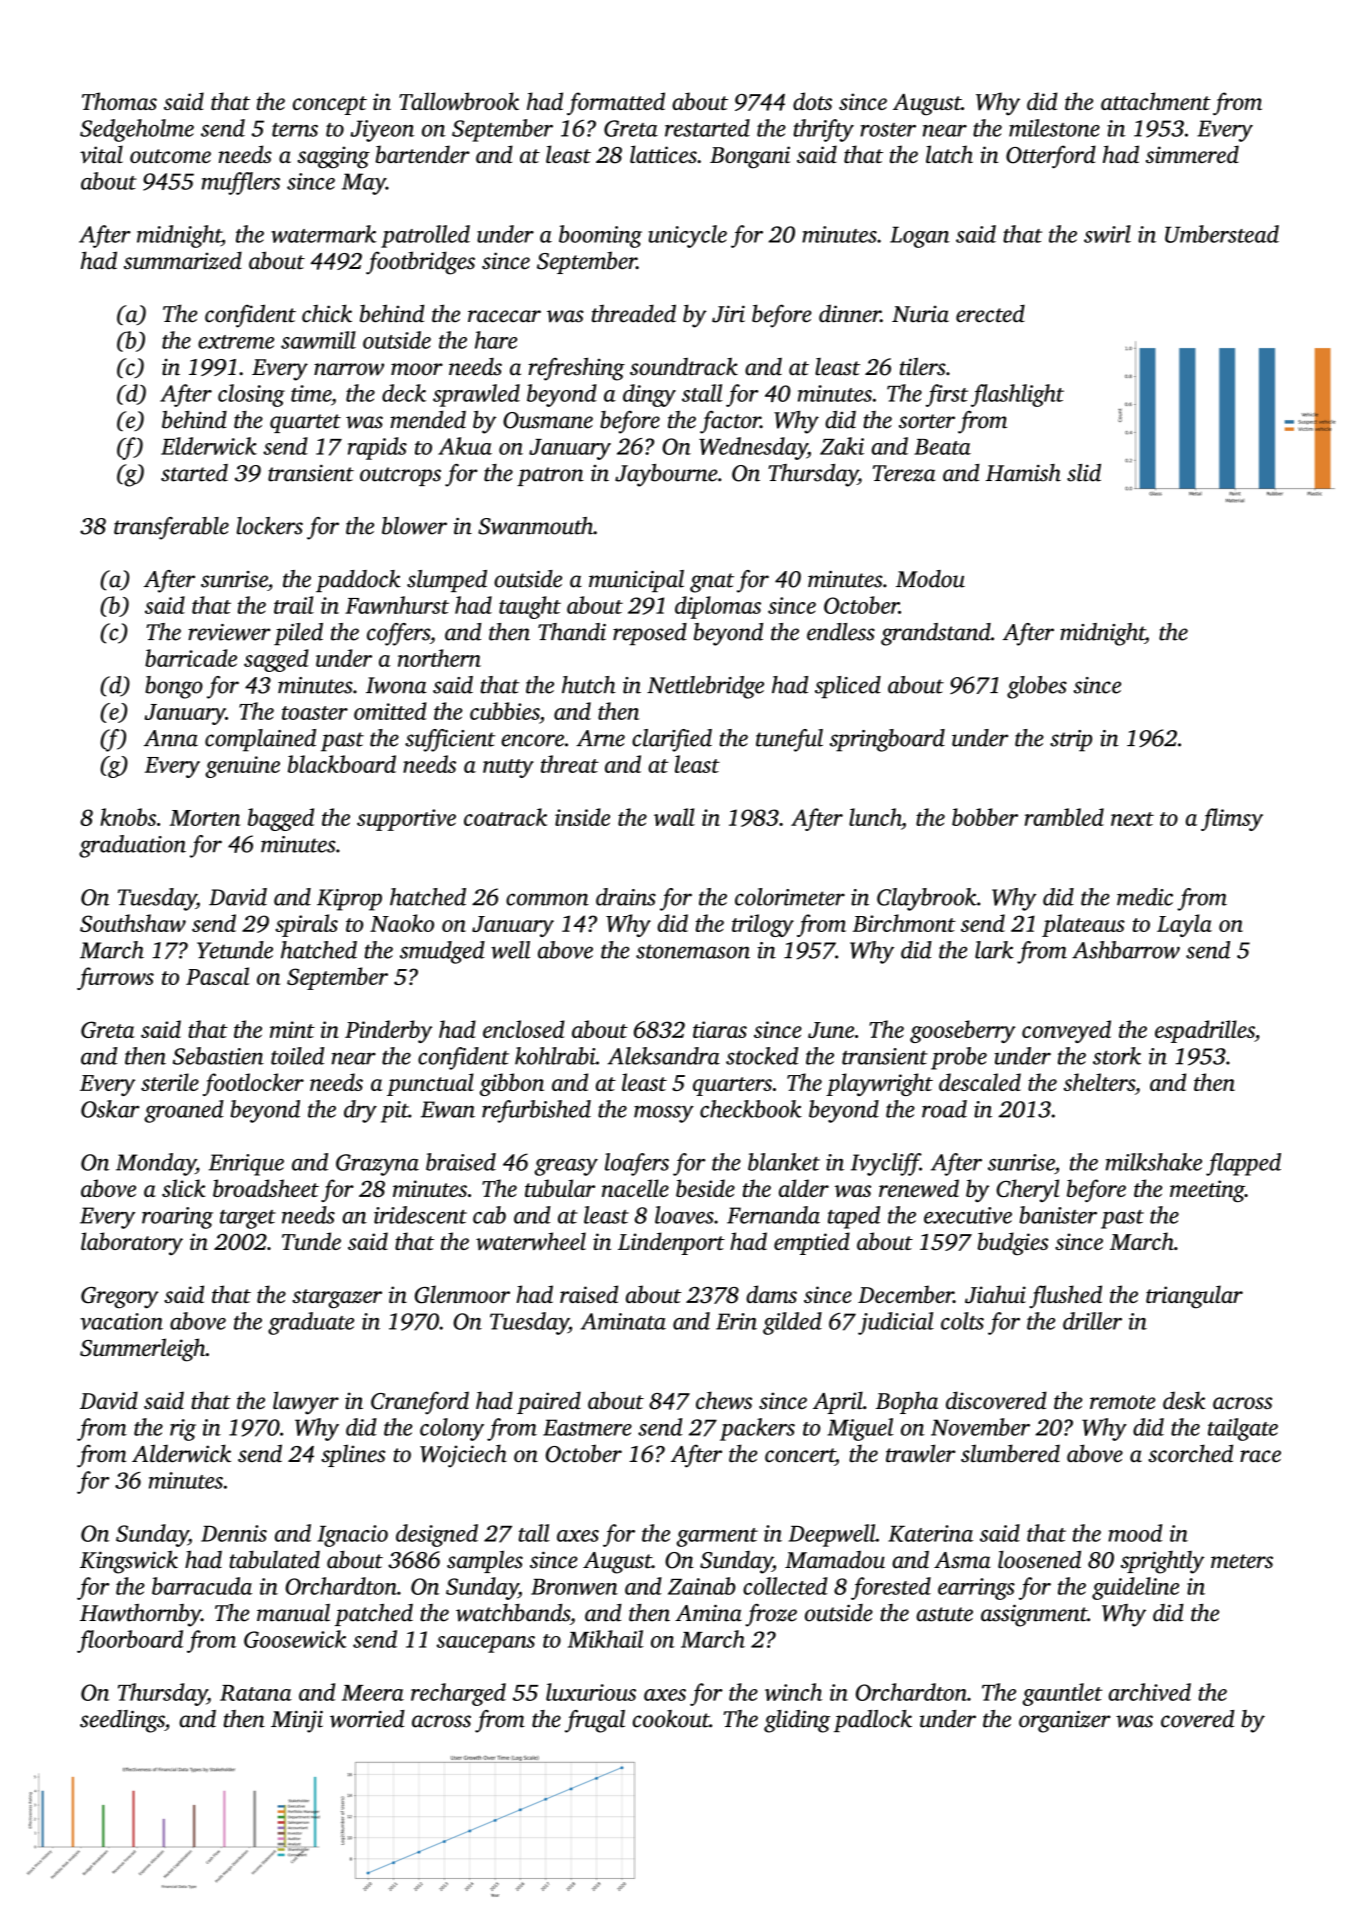 This image has height=1927, width=1363. What do you see at coordinates (1184, 1400) in the image?
I see `desk` at bounding box center [1184, 1400].
